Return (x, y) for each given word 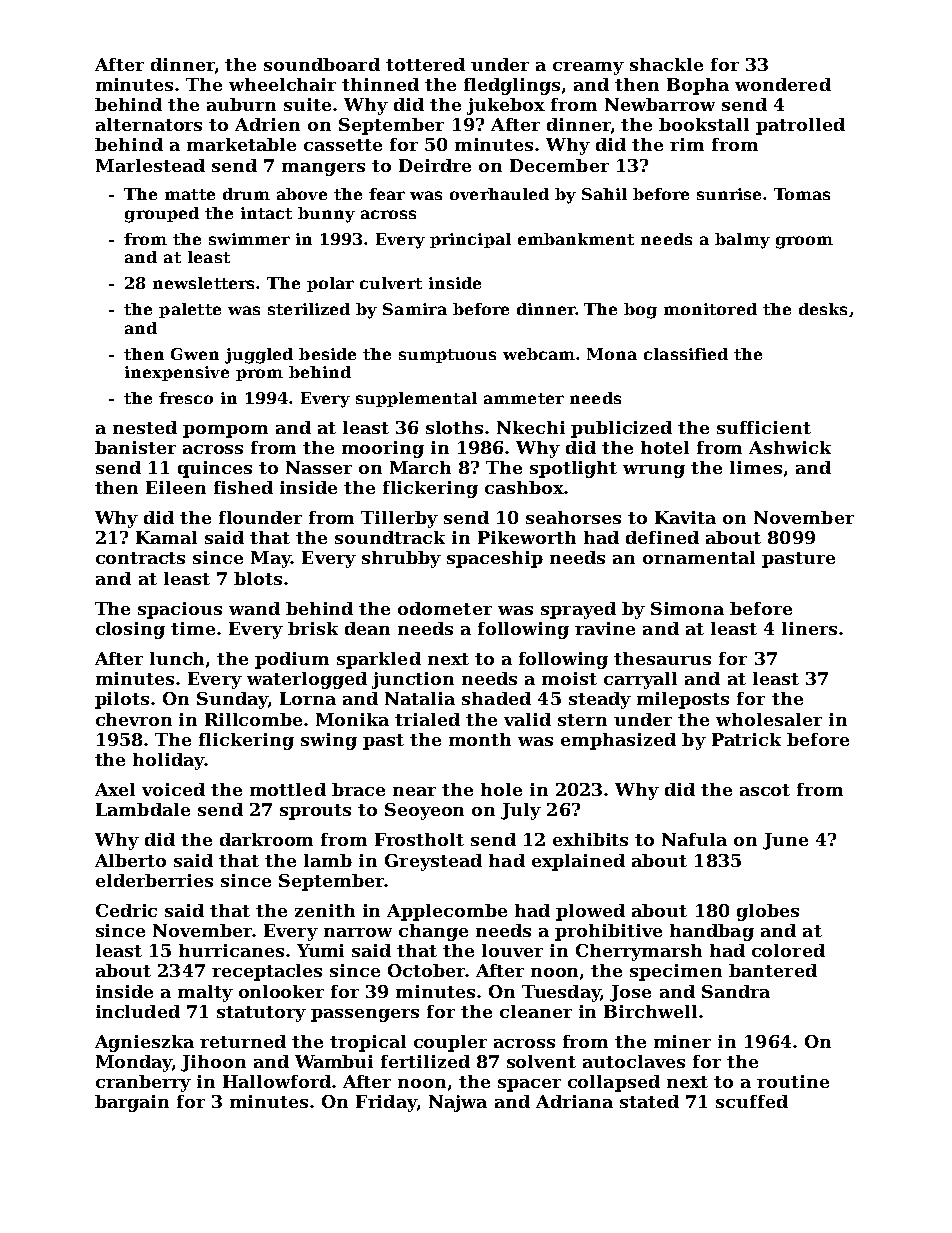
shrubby (401, 559)
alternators (149, 124)
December (559, 165)
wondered (783, 84)
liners (809, 628)
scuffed (752, 1101)
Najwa (458, 1103)
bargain (132, 1103)
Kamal (166, 537)
